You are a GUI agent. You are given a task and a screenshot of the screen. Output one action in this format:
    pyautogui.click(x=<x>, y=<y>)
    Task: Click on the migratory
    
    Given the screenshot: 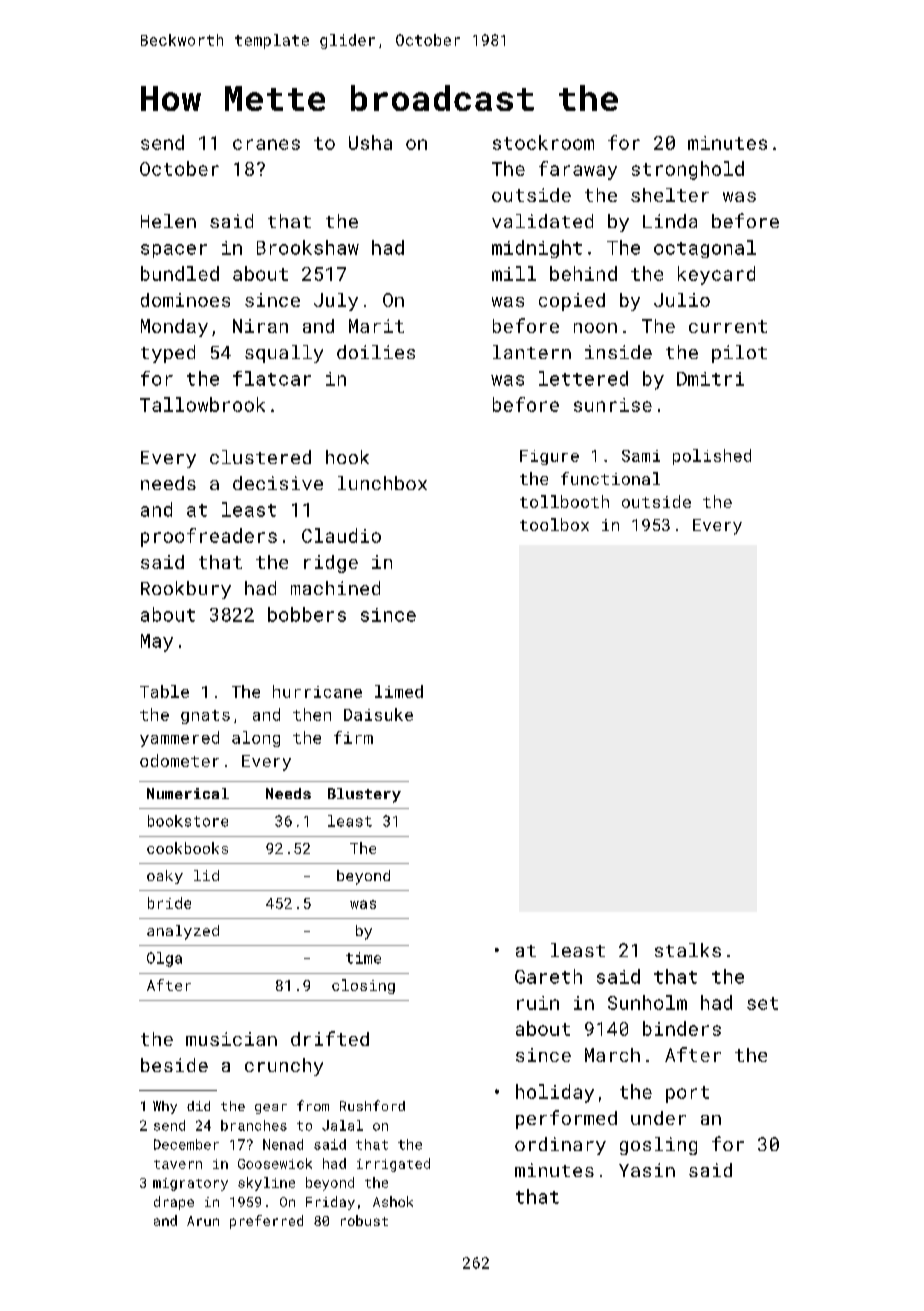 What is the action you would take?
    pyautogui.click(x=190, y=1184)
